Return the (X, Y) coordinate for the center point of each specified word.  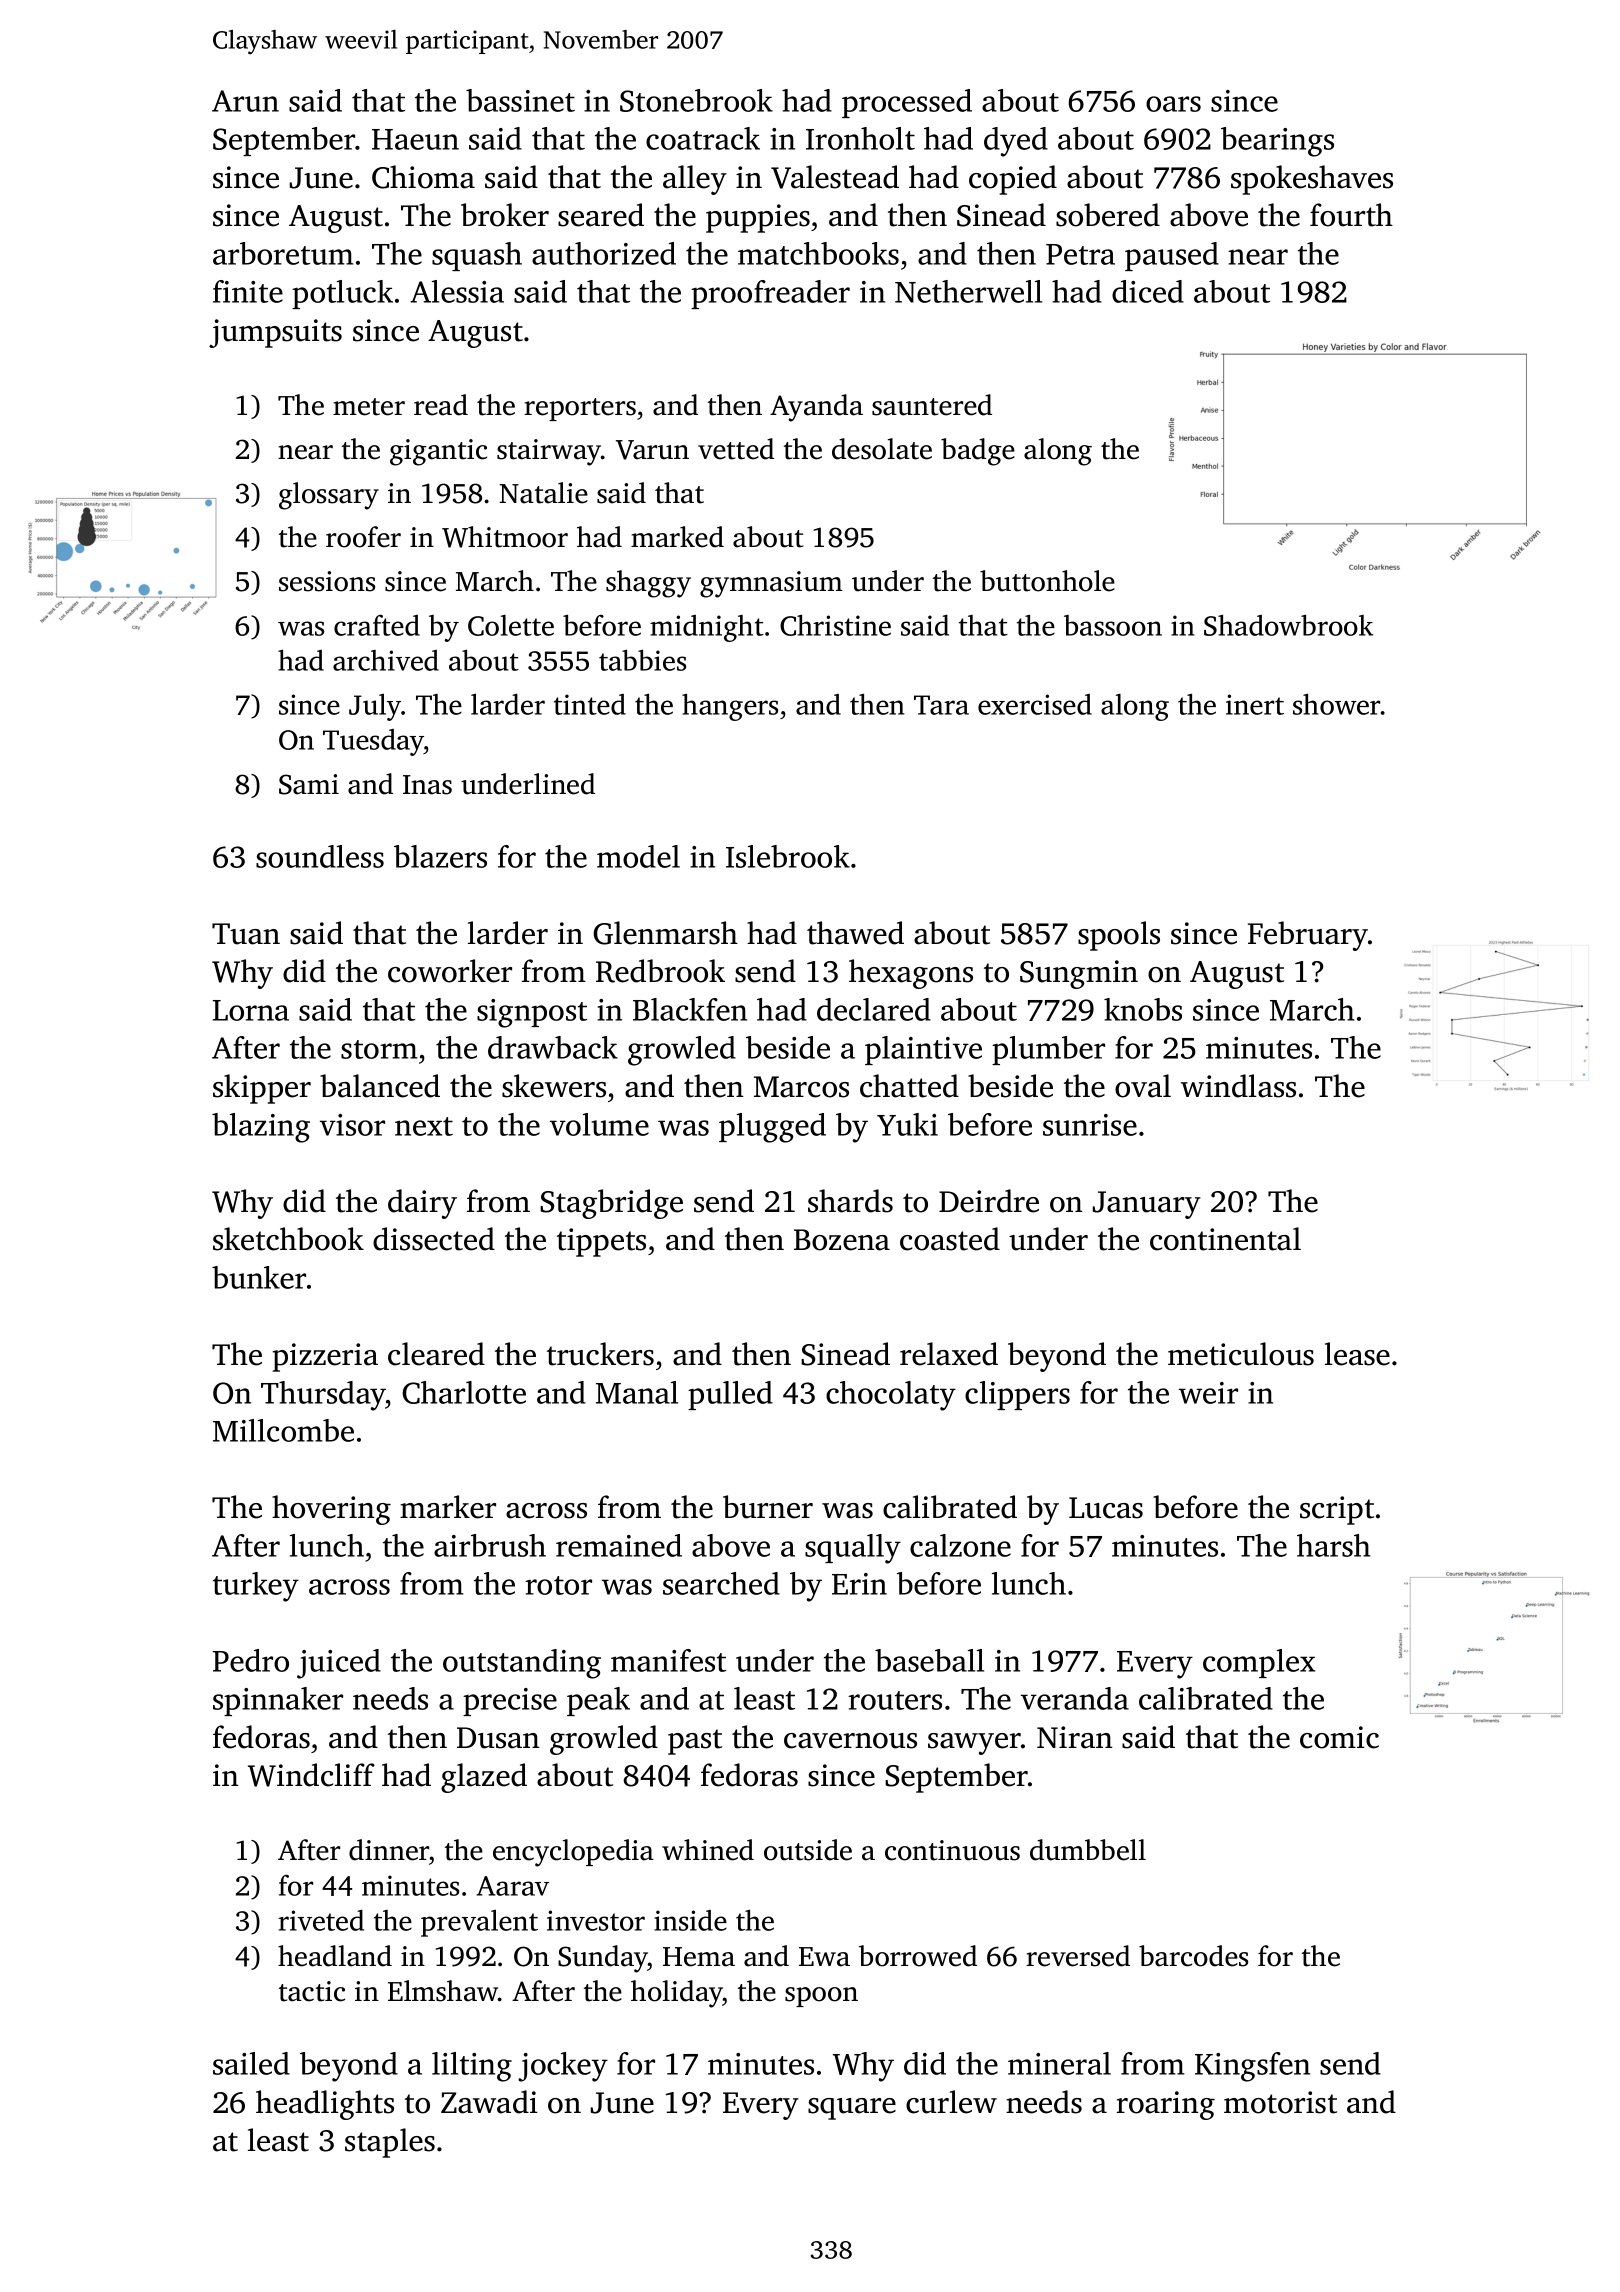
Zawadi (489, 2102)
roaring (1166, 2105)
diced (1148, 291)
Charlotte (464, 1392)
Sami (309, 784)
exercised (1035, 704)
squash (477, 256)
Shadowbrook (1288, 625)
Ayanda (816, 408)
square (852, 2109)
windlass (1238, 1086)
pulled (730, 1395)
